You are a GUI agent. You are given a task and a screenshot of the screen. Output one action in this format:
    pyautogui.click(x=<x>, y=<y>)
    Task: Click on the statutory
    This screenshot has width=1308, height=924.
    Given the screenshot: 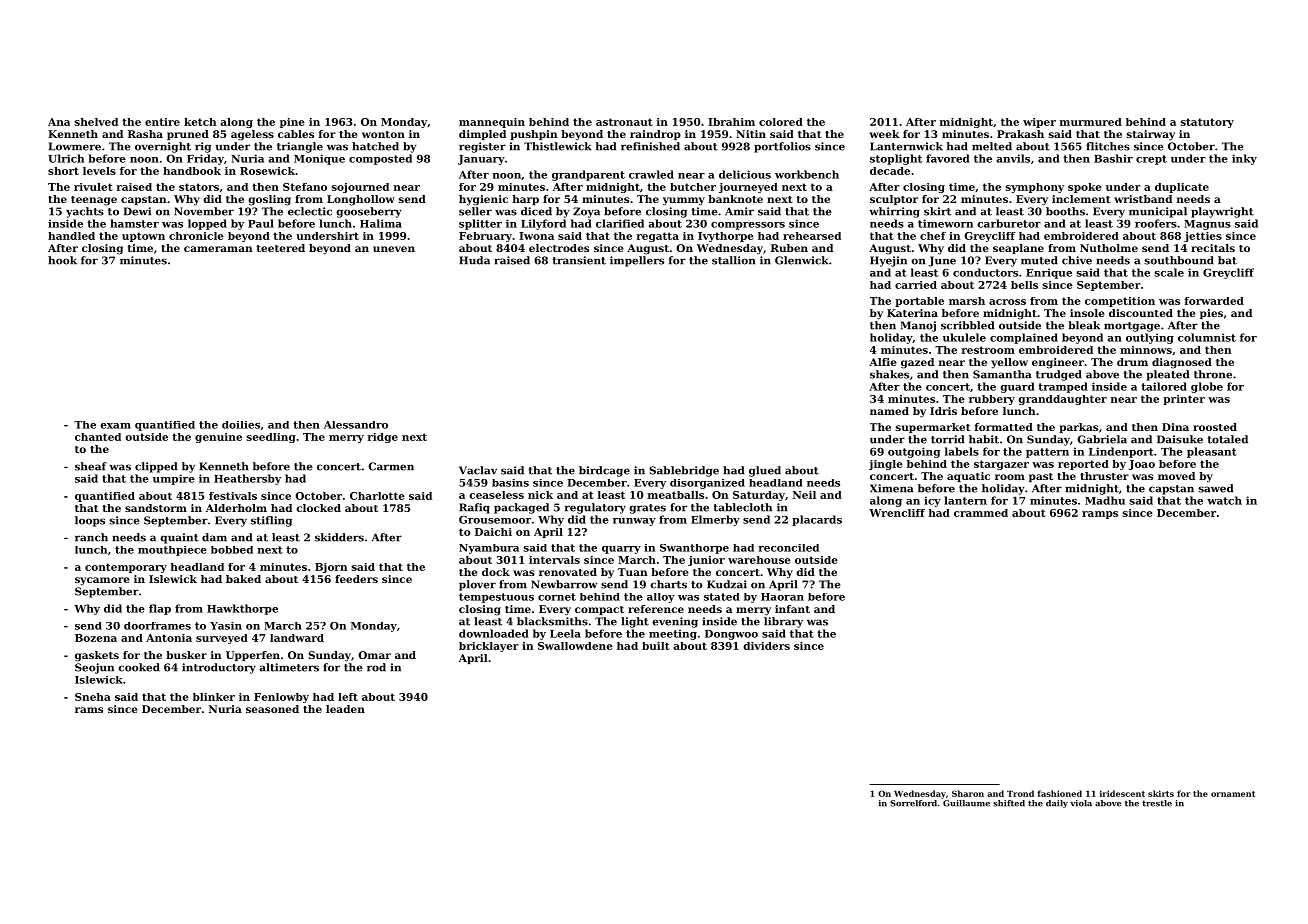 What is the action you would take?
    pyautogui.click(x=1207, y=123)
